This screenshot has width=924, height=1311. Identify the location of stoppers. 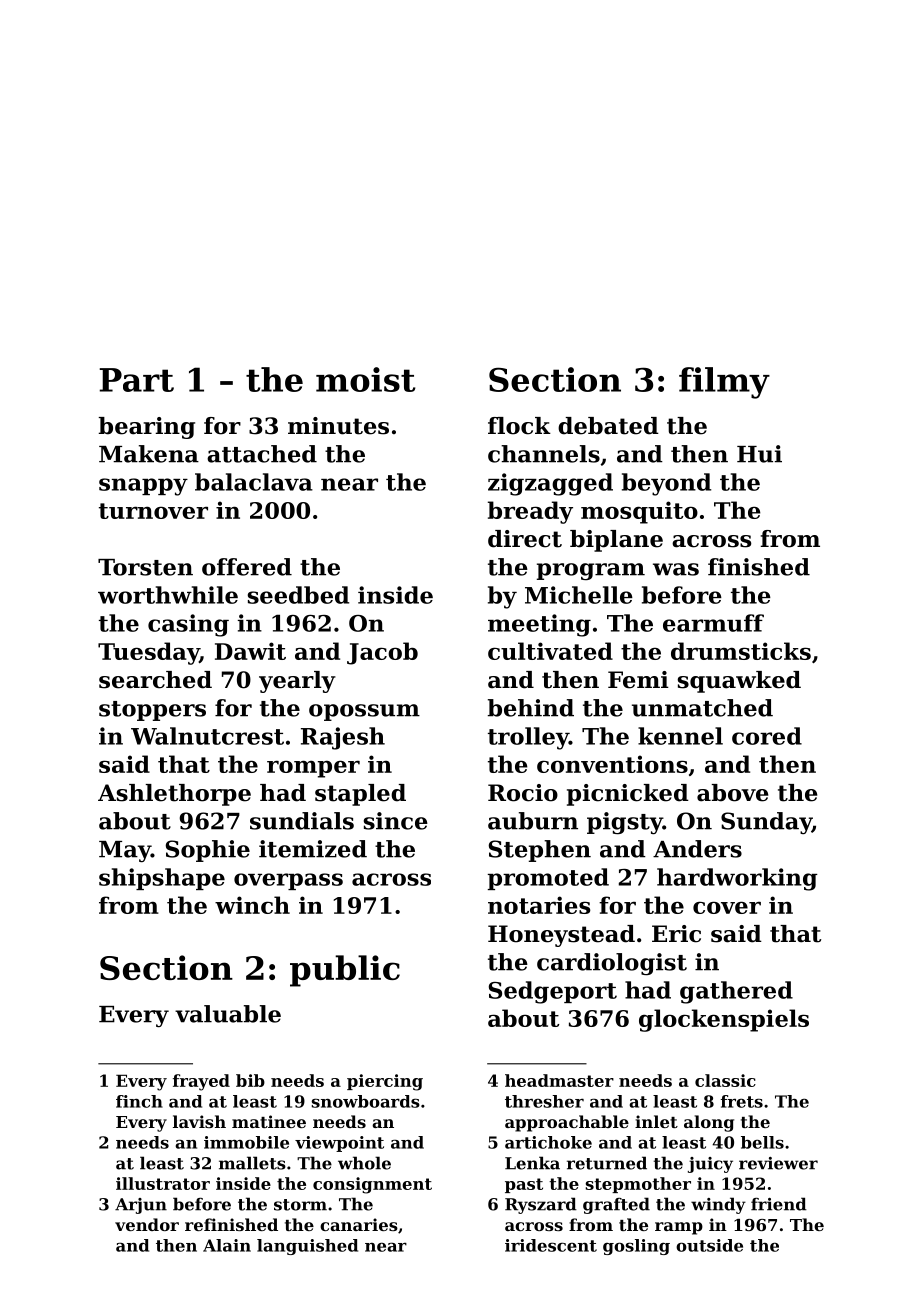
(152, 711).
